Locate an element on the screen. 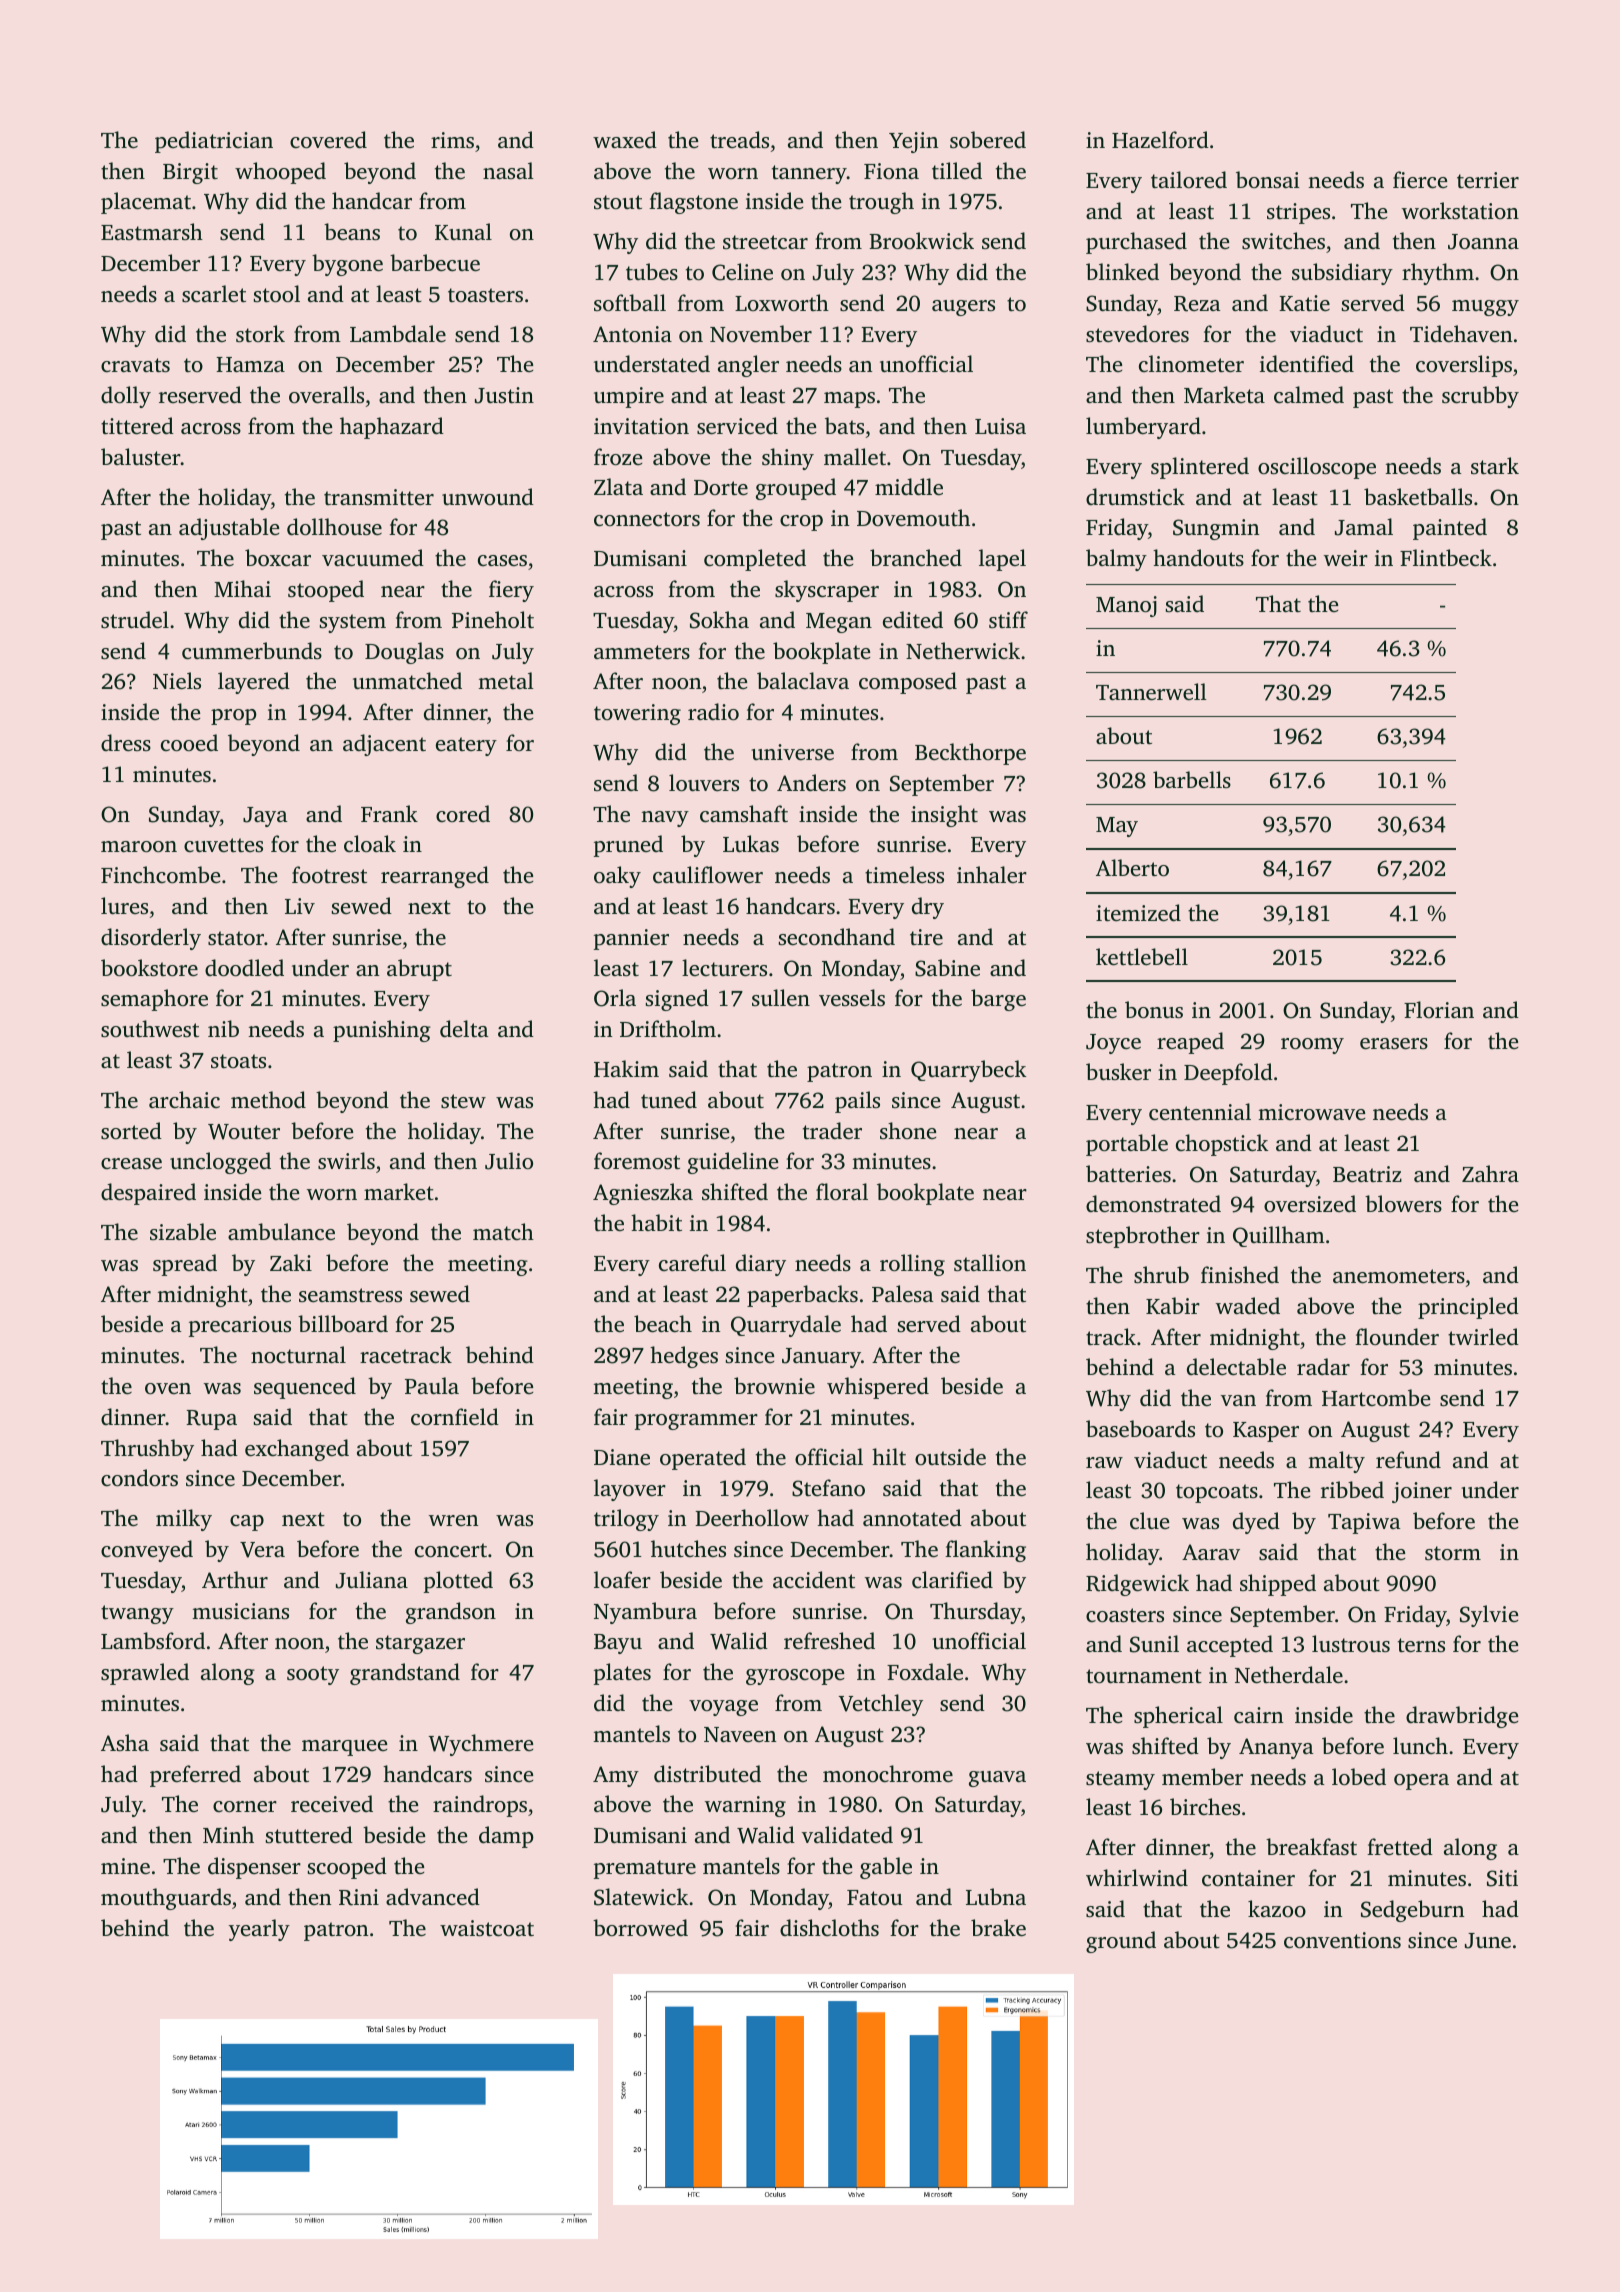 The width and height of the screenshot is (1620, 2292). barbells is located at coordinates (1192, 779).
